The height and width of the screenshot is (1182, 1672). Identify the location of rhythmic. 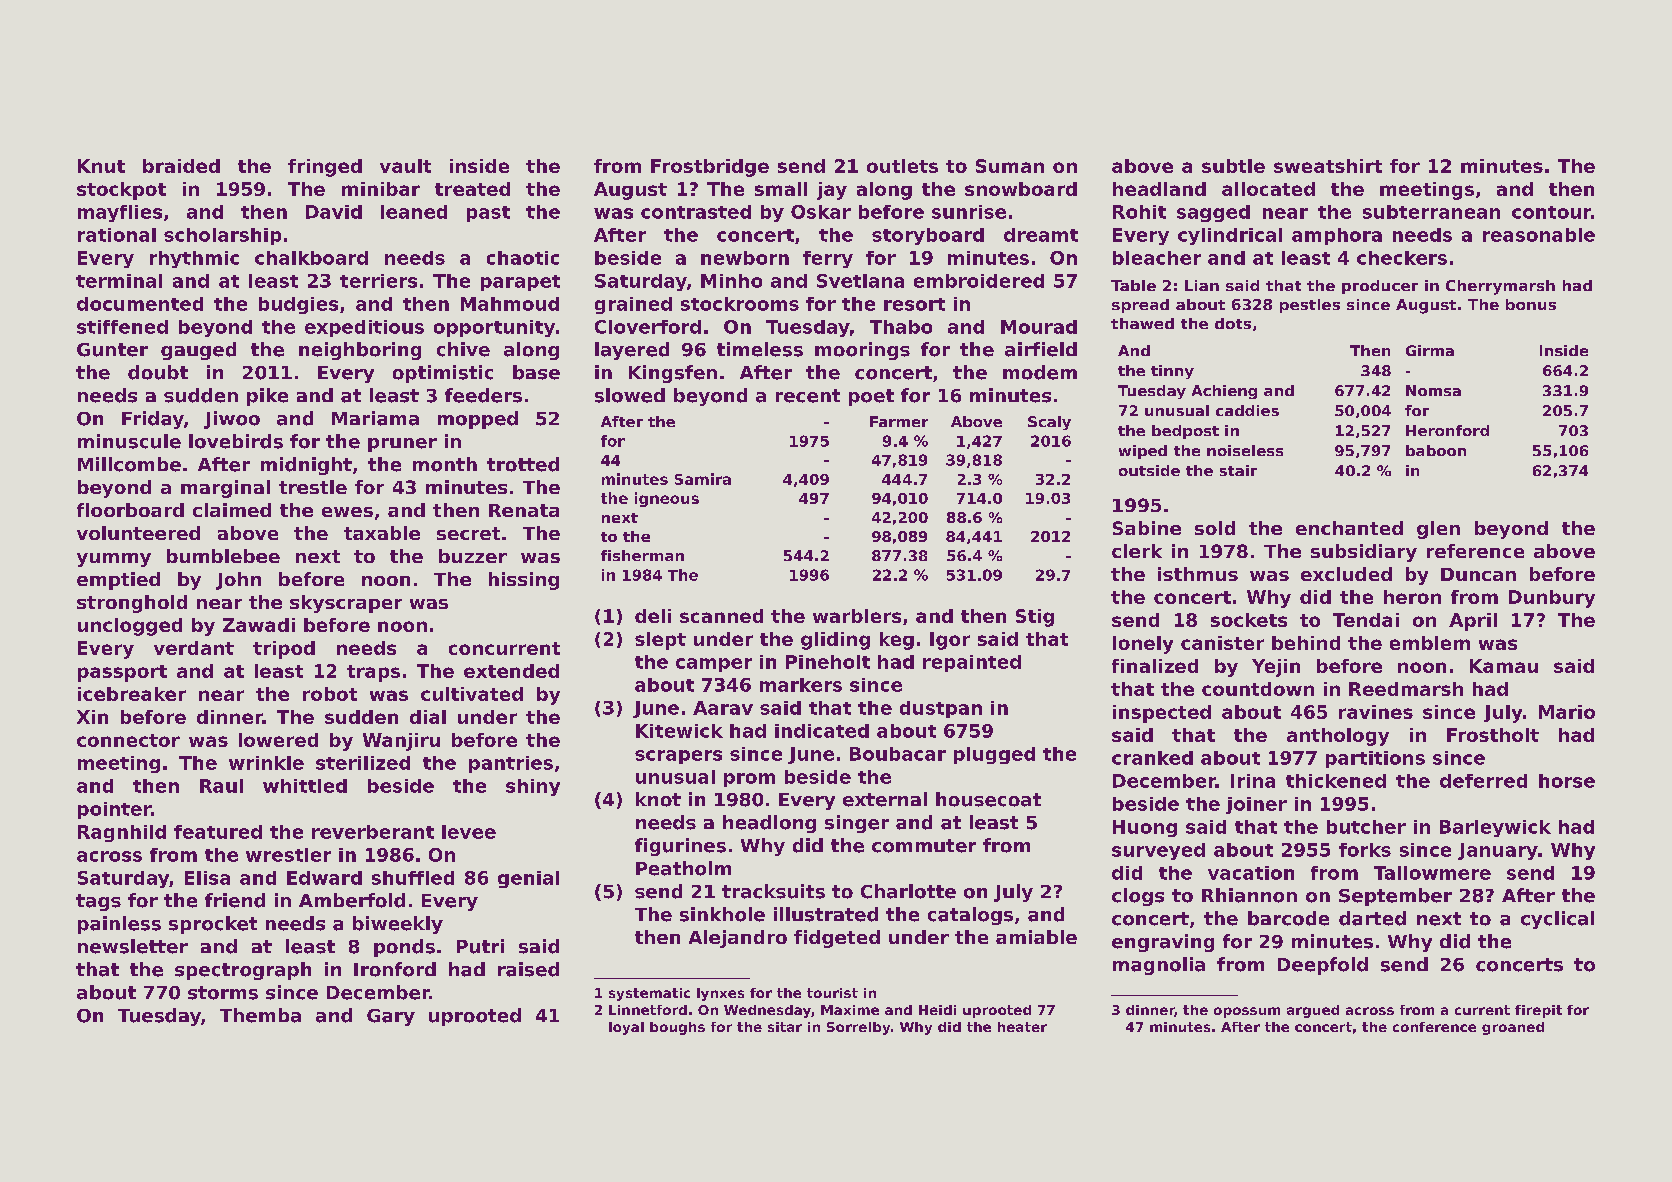
(194, 259).
